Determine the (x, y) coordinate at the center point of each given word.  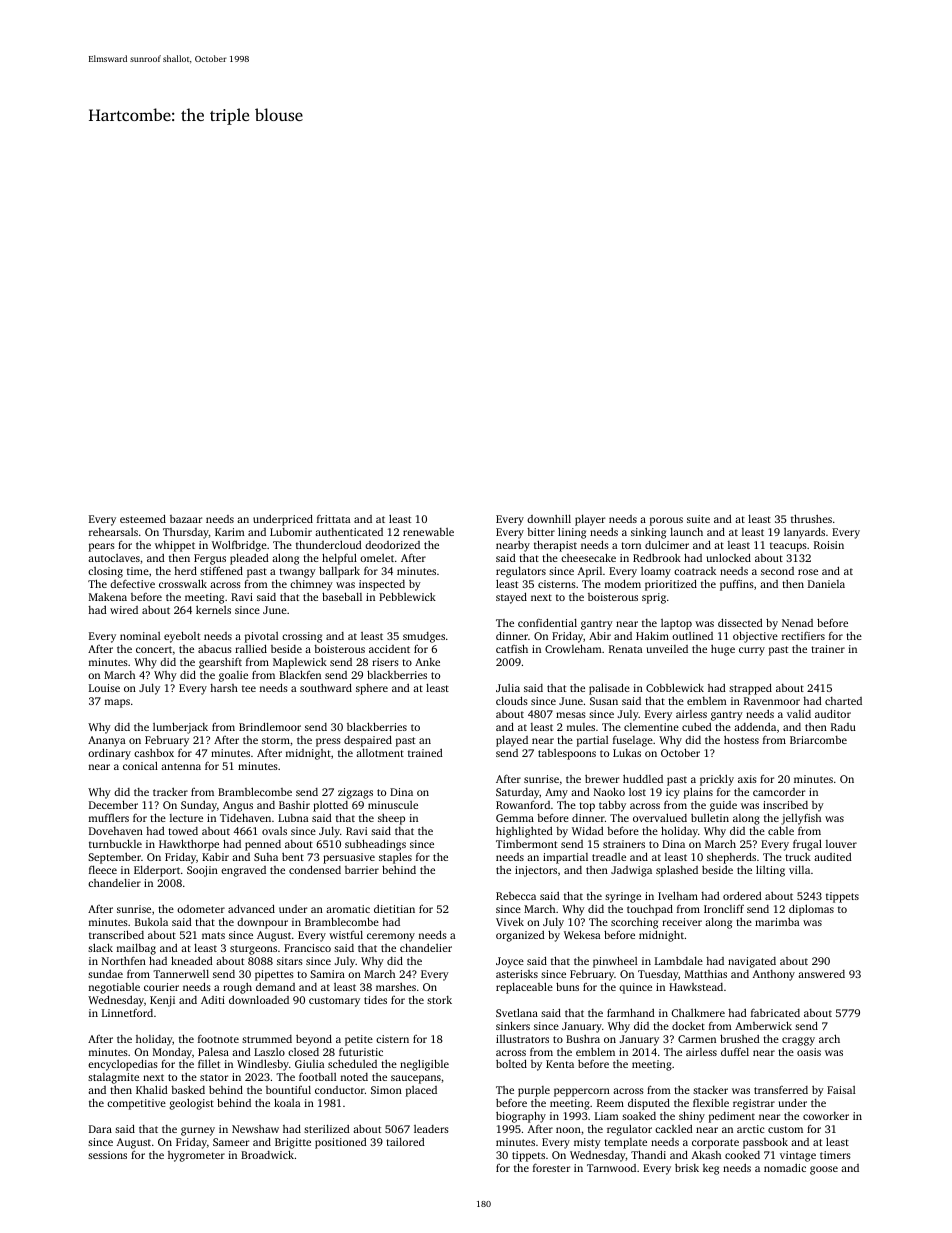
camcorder (779, 792)
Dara (100, 1129)
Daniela (826, 584)
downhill (549, 518)
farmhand (631, 1012)
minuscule (393, 805)
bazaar (186, 519)
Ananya (107, 741)
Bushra (583, 1039)
